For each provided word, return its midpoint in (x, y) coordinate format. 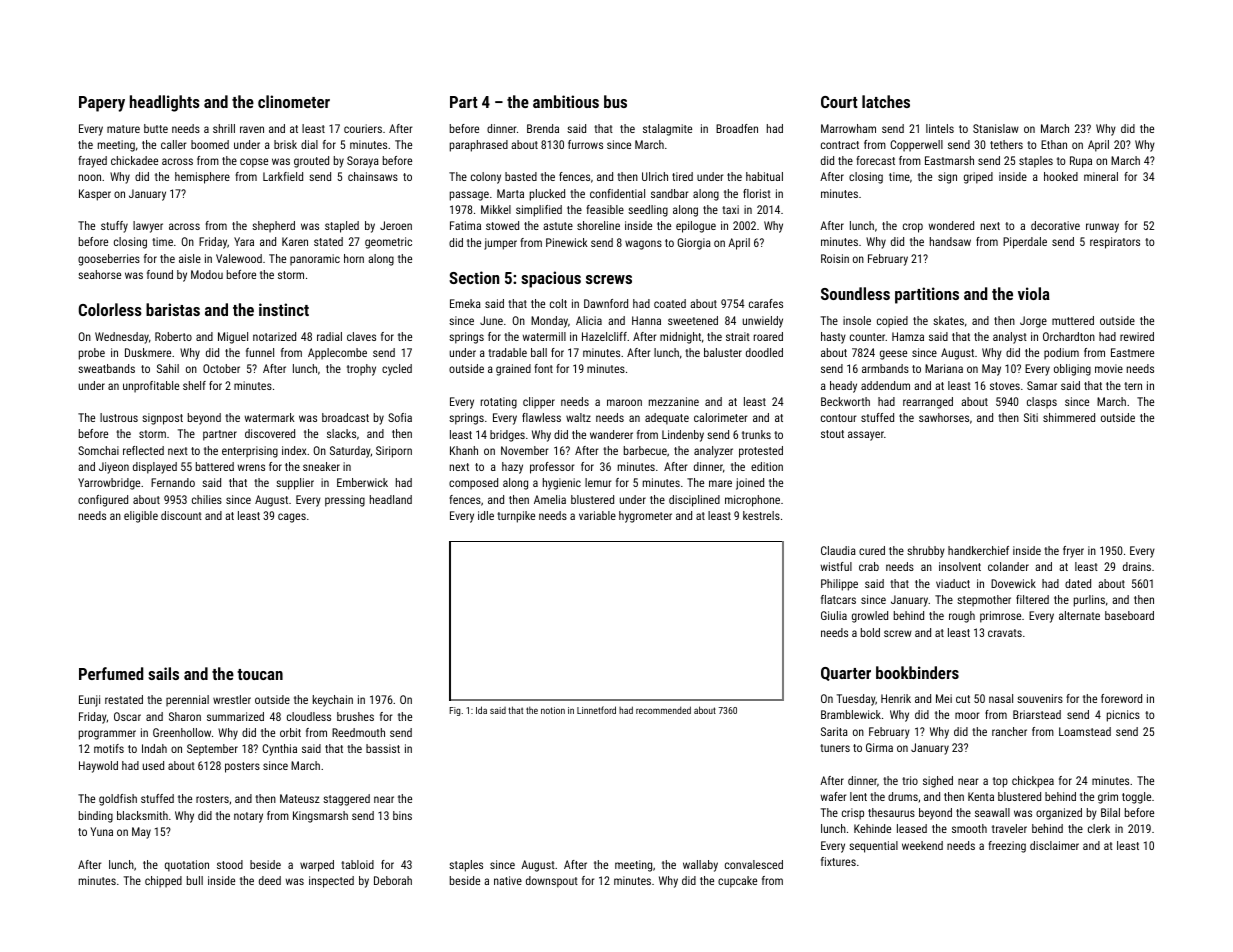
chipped (163, 882)
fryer (1073, 552)
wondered (951, 225)
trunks (756, 434)
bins (402, 815)
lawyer (148, 227)
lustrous (119, 417)
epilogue (696, 227)
